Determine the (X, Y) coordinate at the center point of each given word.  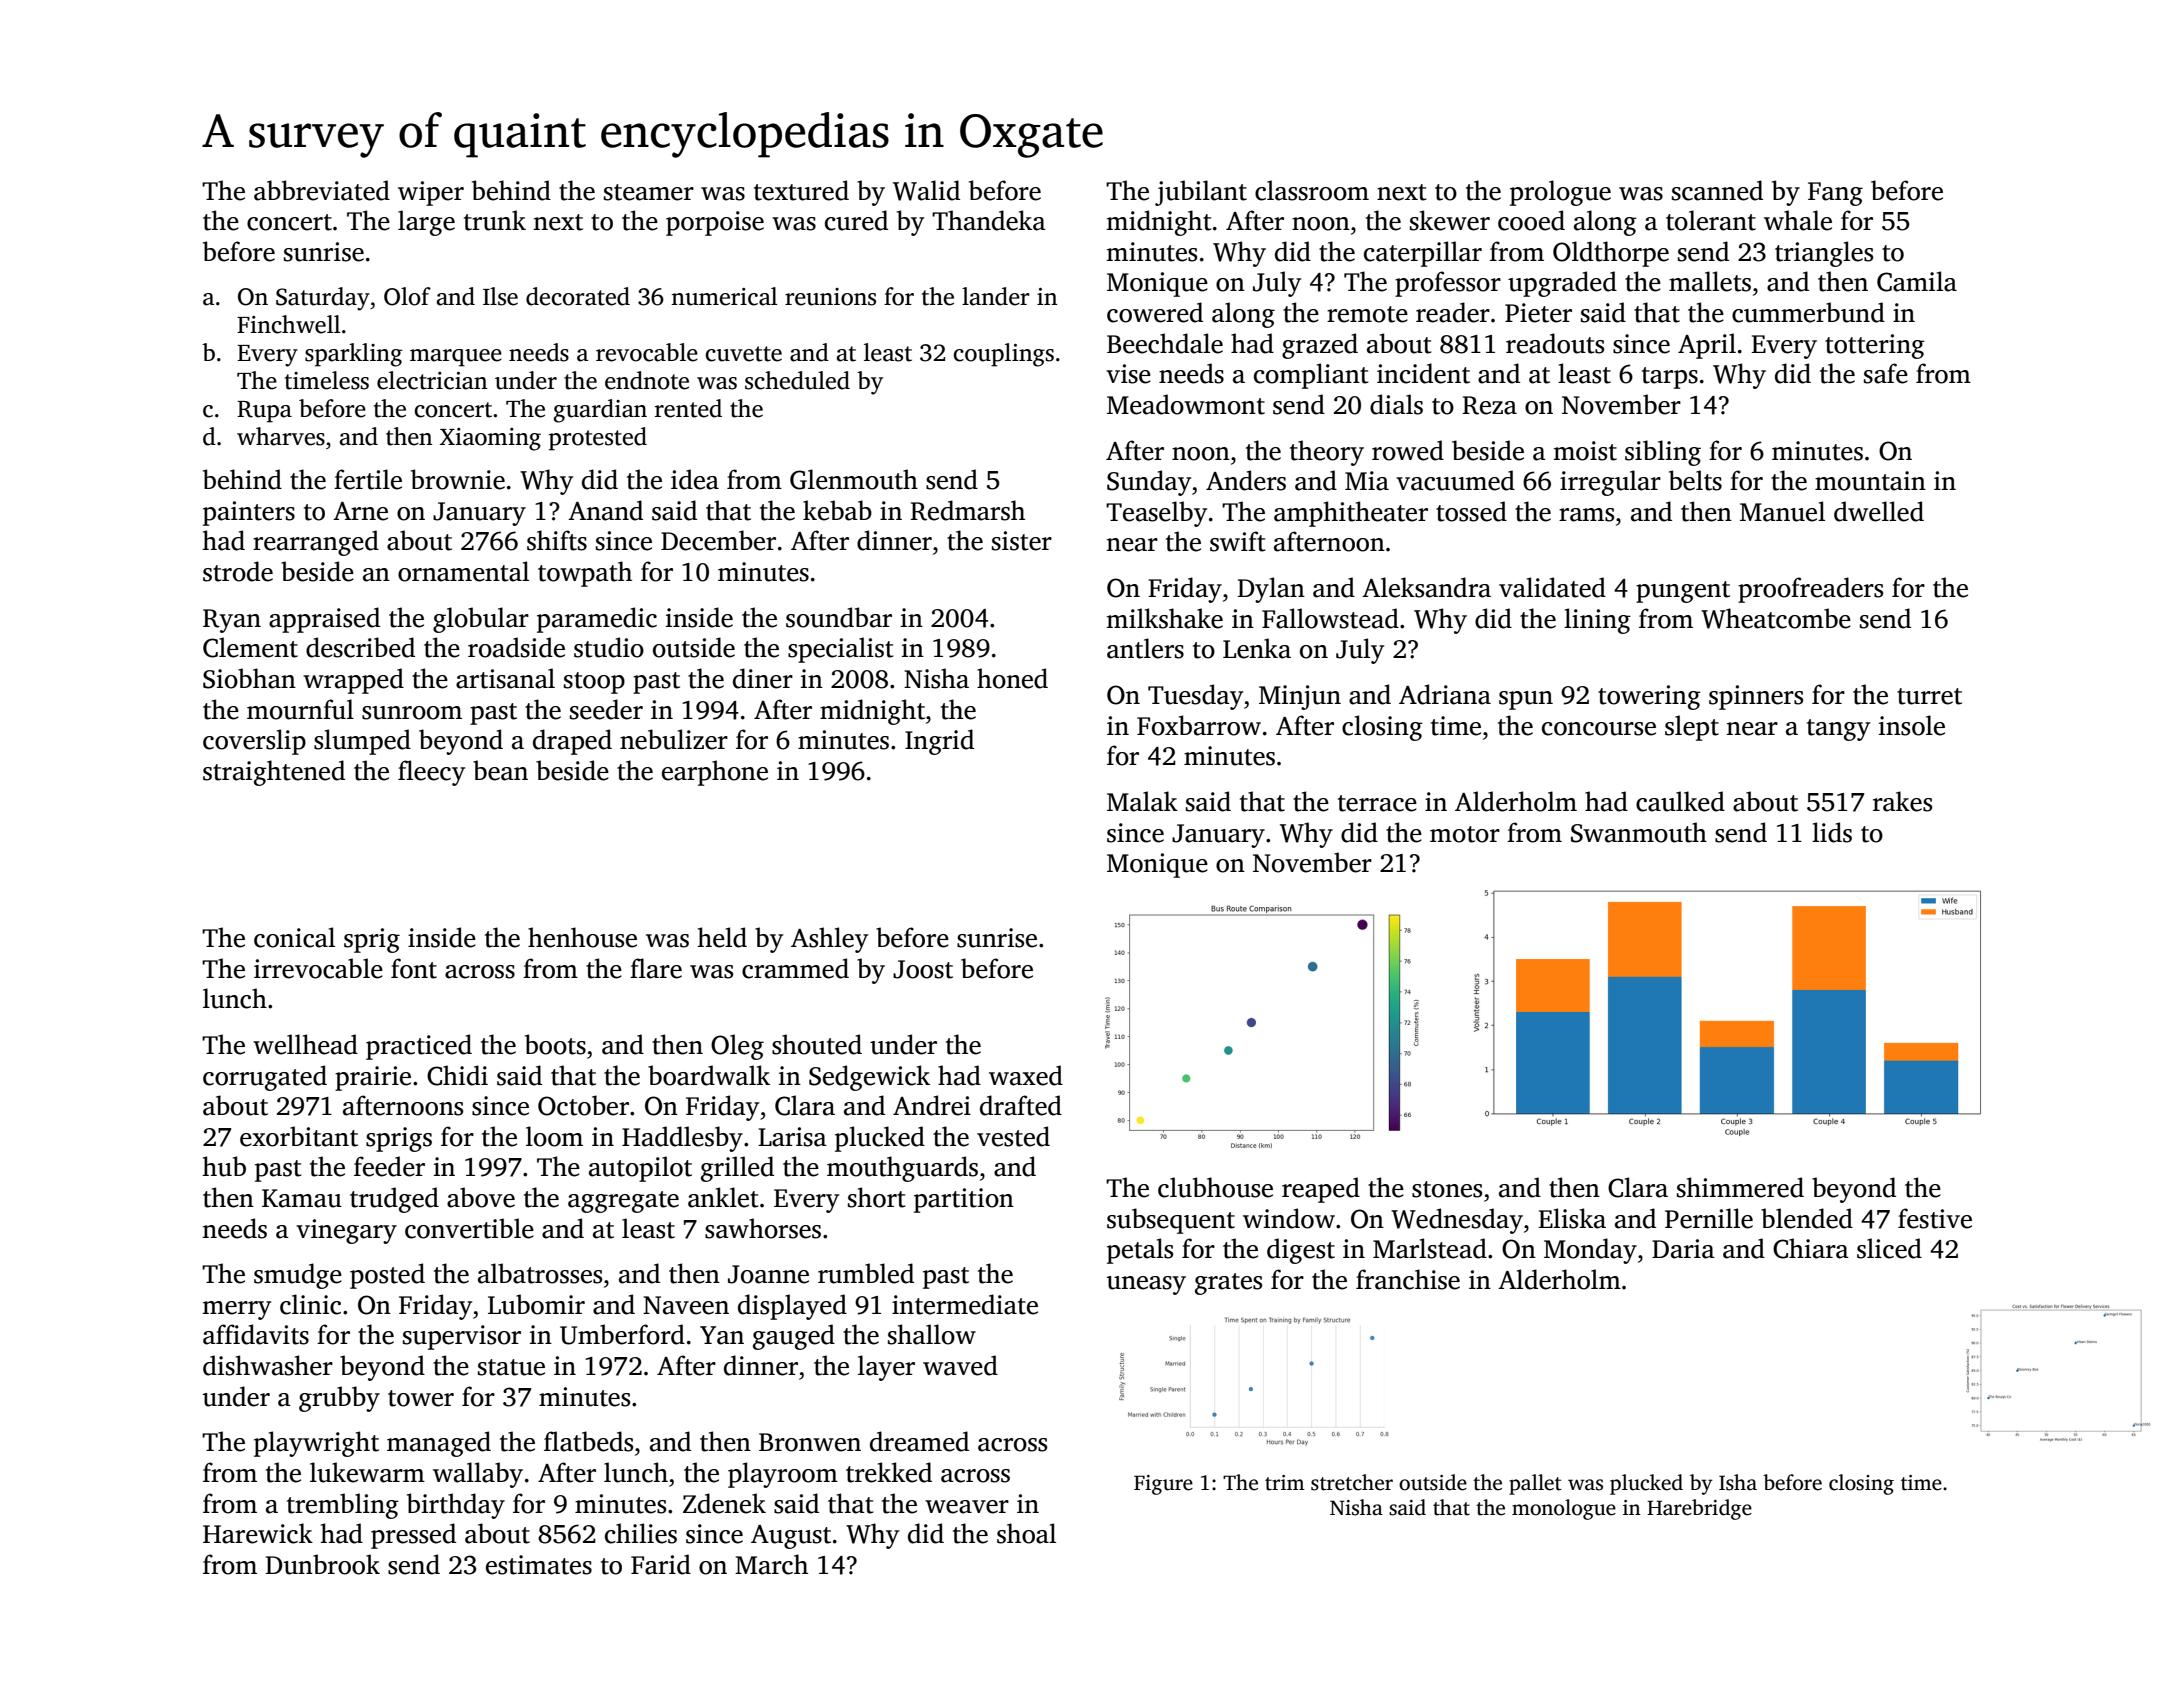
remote (1367, 314)
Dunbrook (322, 1564)
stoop (594, 683)
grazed (1320, 346)
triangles (1824, 254)
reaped (1321, 1190)
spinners (1756, 697)
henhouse (582, 937)
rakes (1902, 801)
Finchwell (289, 324)
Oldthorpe (1611, 254)
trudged (394, 1200)
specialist (841, 650)
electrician (432, 380)
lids (1832, 832)
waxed (1026, 1075)
